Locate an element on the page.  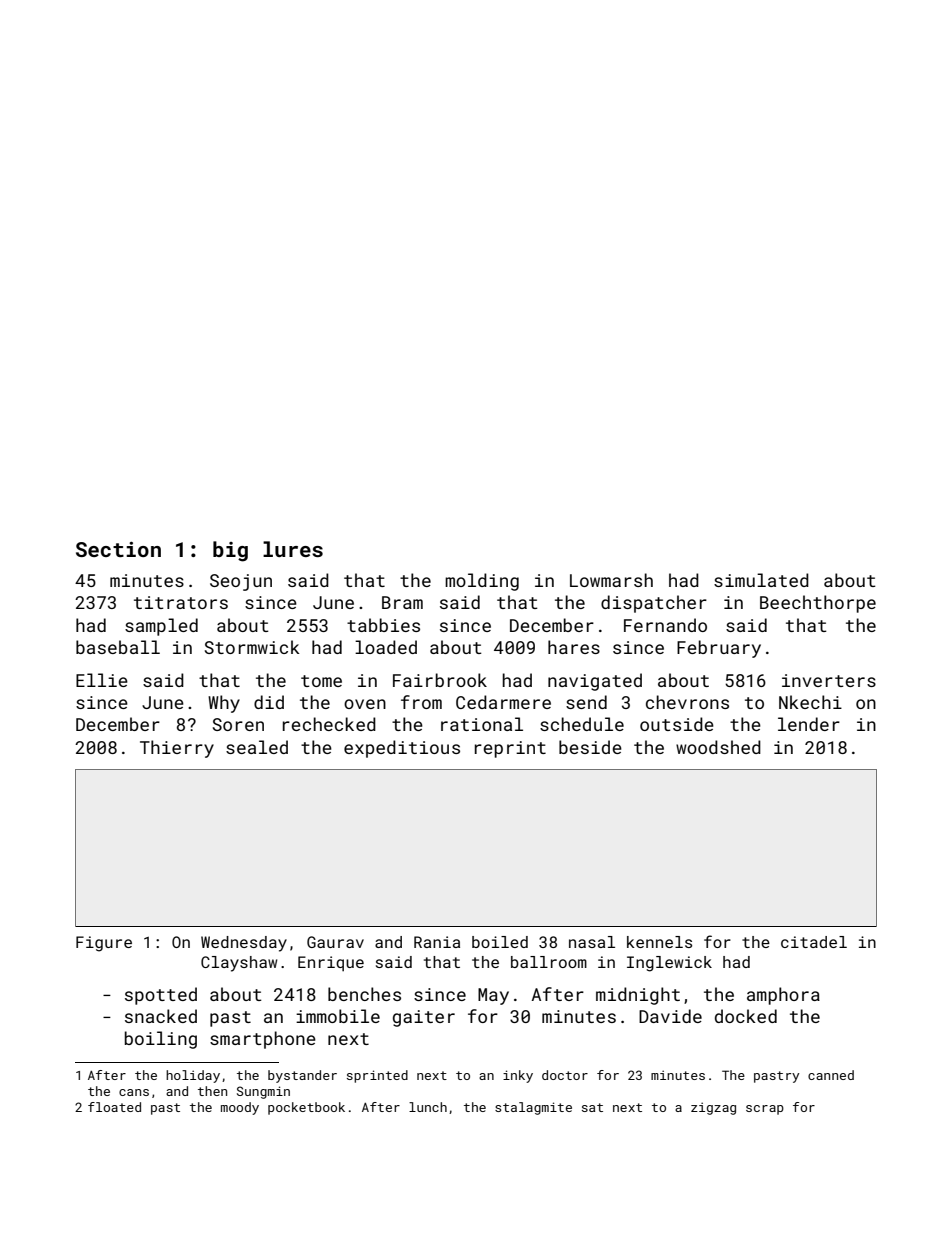
cans is located at coordinates (134, 1092).
